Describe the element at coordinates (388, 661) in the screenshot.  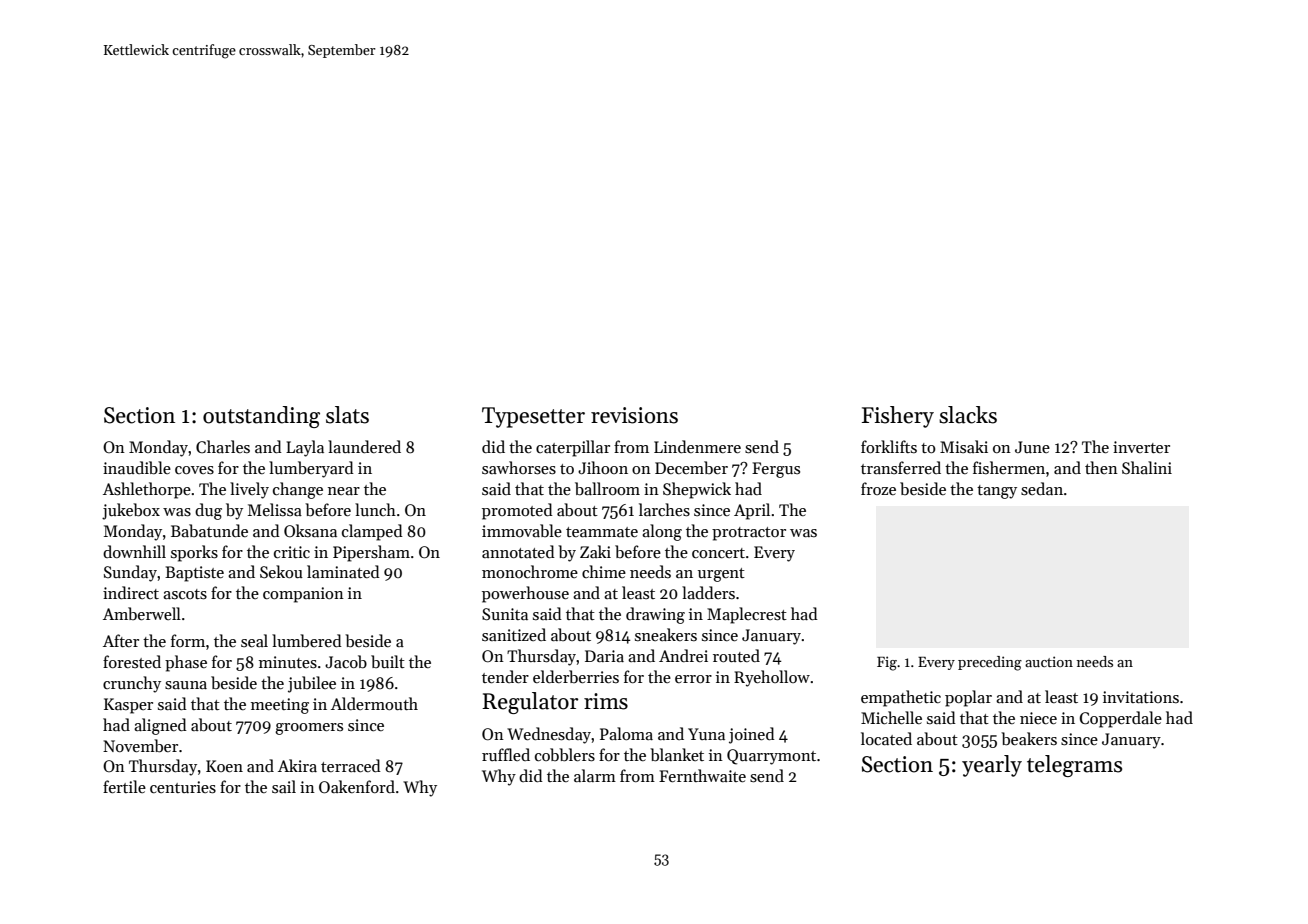
I see `built` at that location.
